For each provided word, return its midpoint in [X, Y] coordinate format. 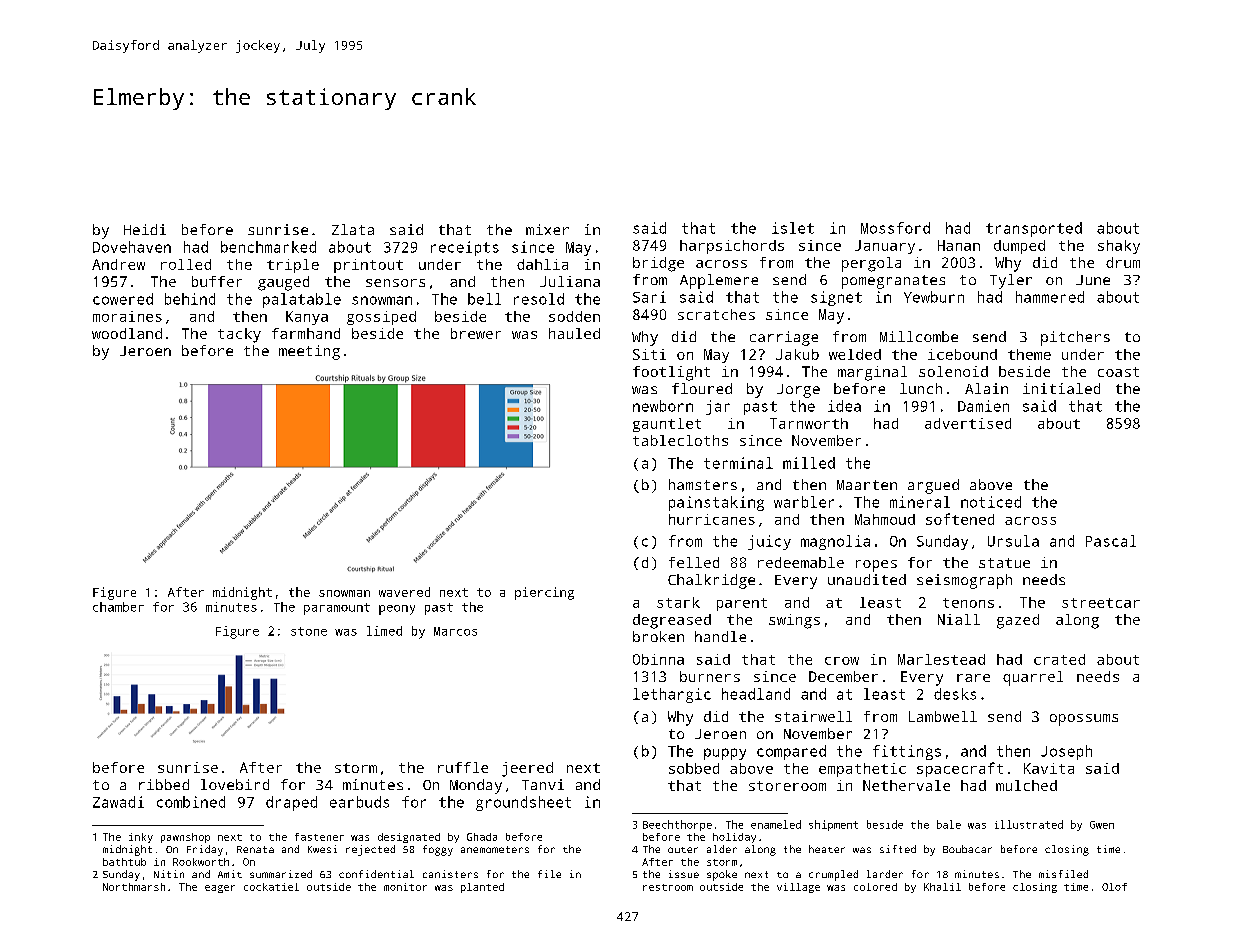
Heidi [145, 229]
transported [1034, 229]
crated [1059, 659]
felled [694, 562]
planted [482, 888]
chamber [118, 607]
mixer [547, 229]
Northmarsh [134, 887]
